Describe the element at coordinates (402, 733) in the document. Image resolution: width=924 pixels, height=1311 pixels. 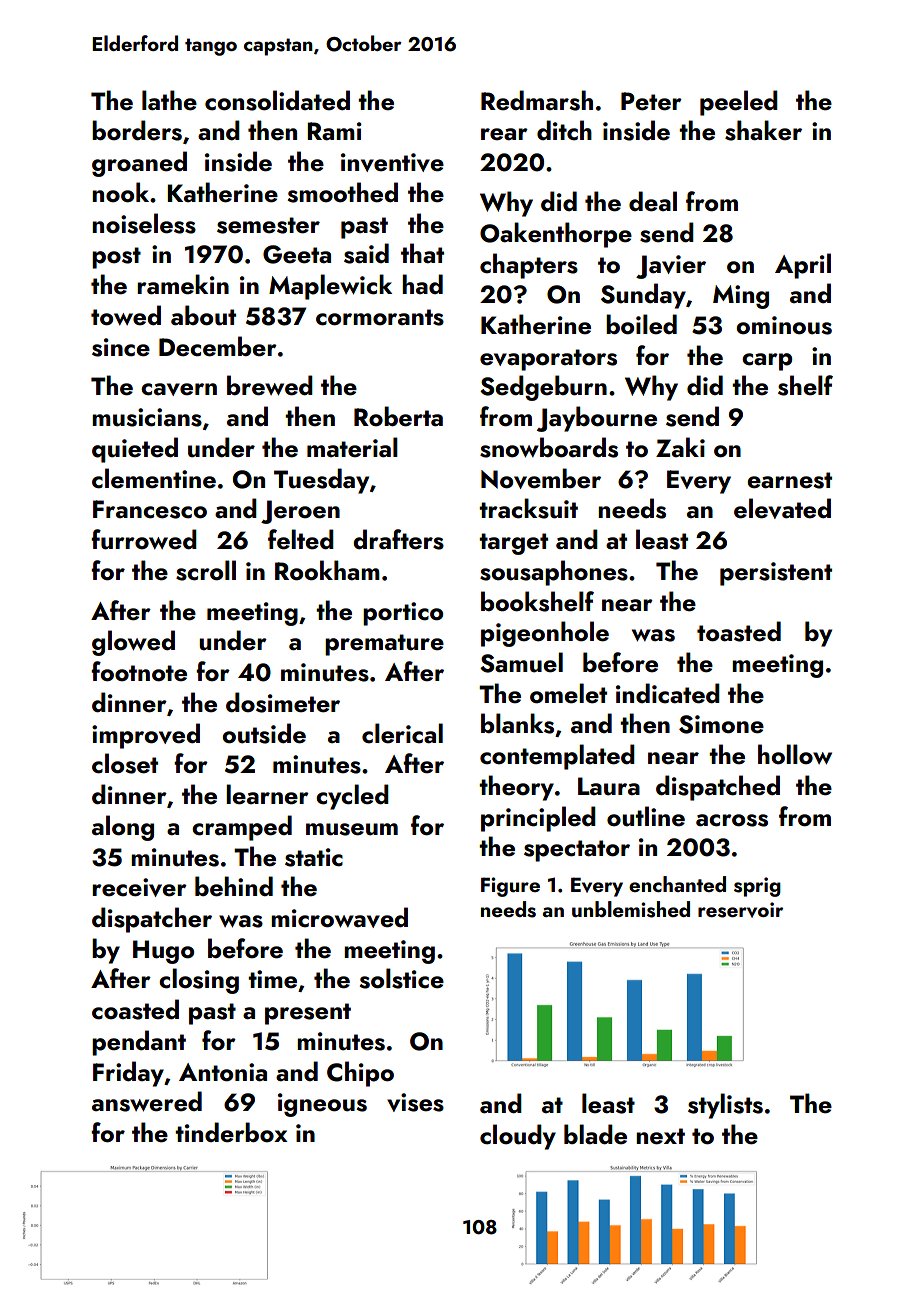
I see `clerical` at that location.
